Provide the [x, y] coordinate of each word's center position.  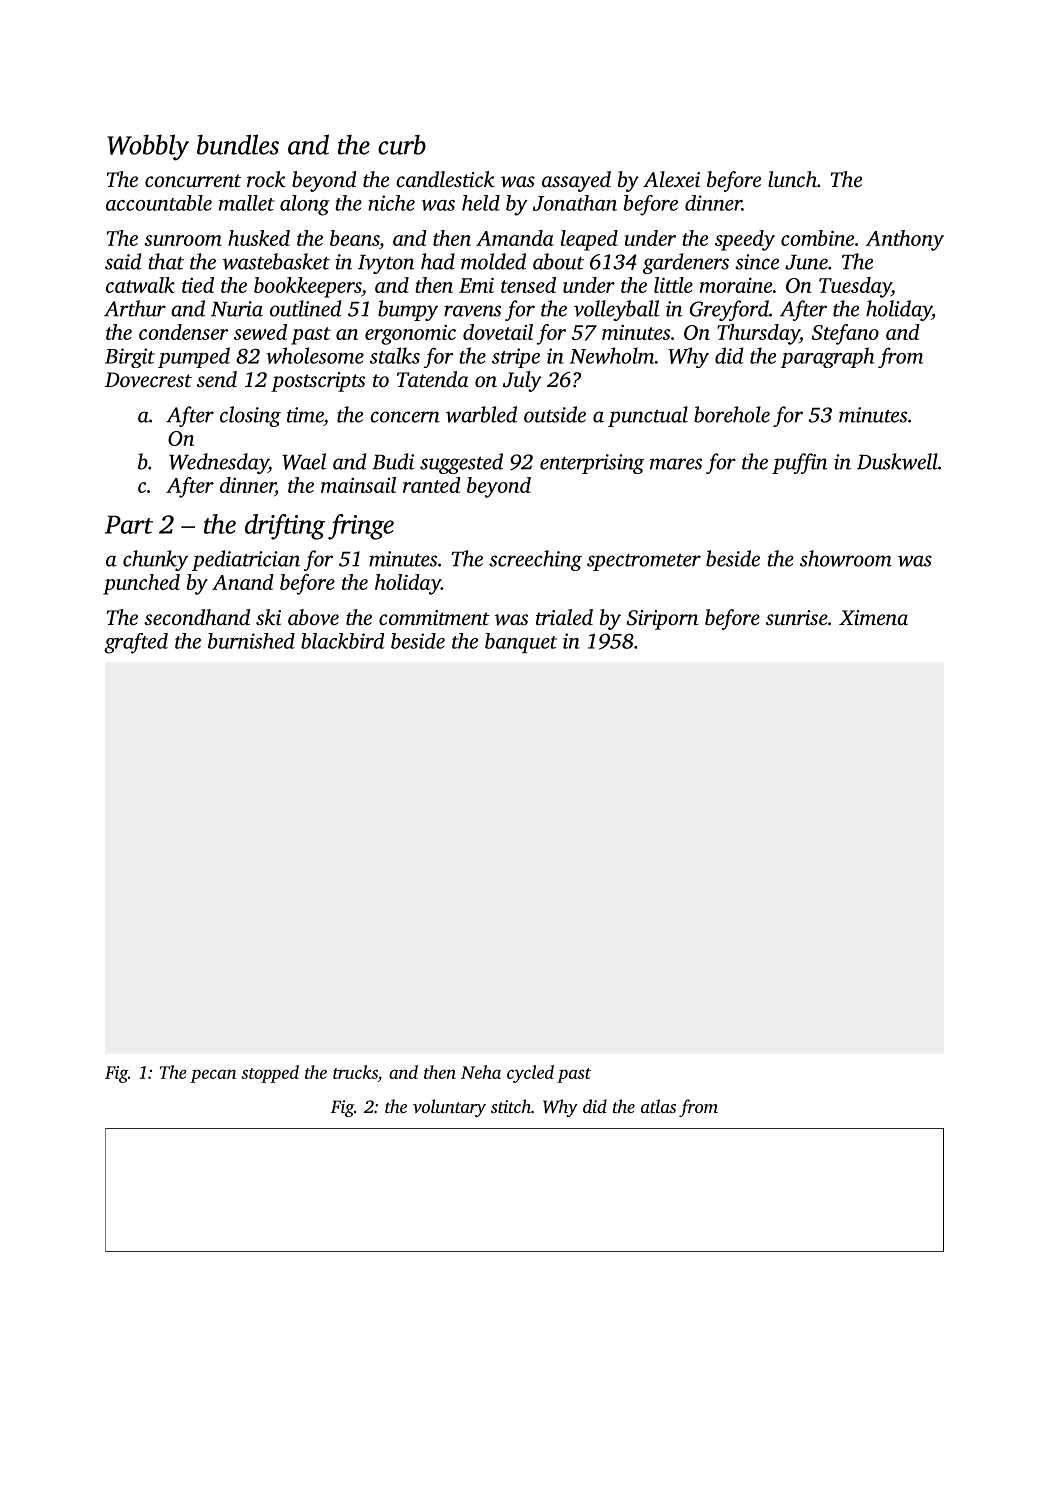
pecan [213, 1076]
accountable [159, 203]
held [481, 203]
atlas [658, 1106]
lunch [792, 179]
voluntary [449, 1108]
